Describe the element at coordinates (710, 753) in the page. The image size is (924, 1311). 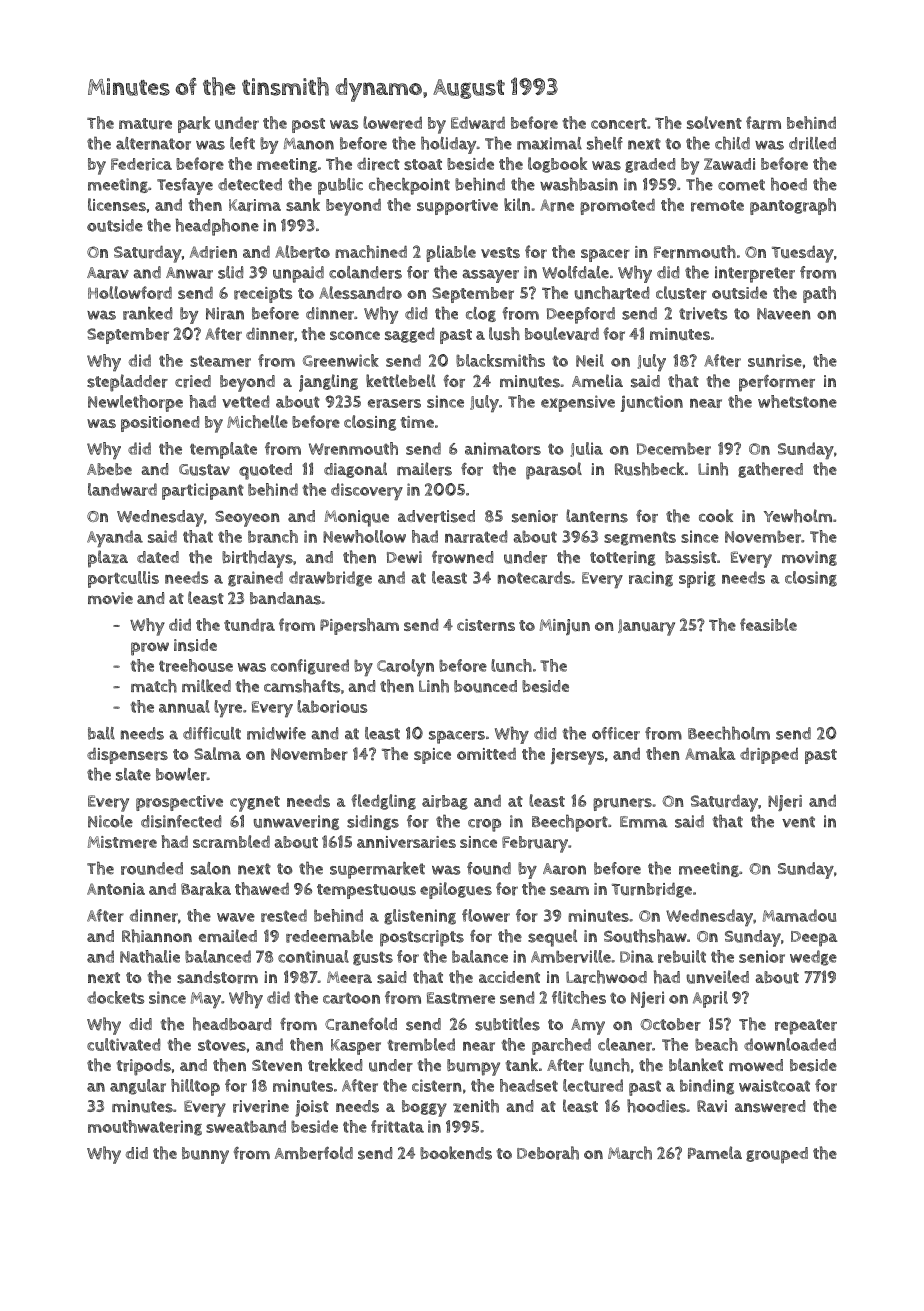
I see `Amaka` at that location.
